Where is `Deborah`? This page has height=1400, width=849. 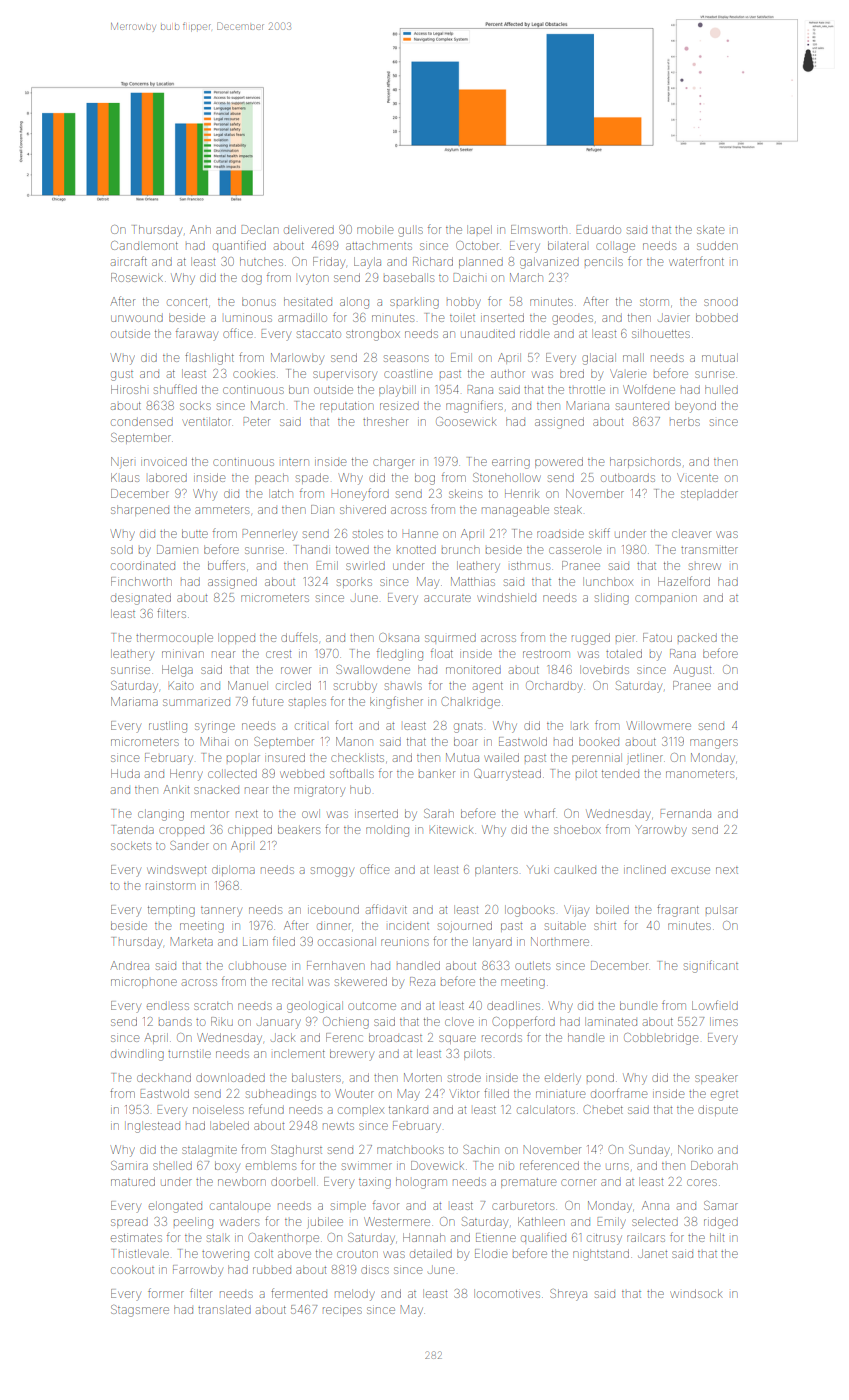 Deborah is located at coordinates (714, 1165).
